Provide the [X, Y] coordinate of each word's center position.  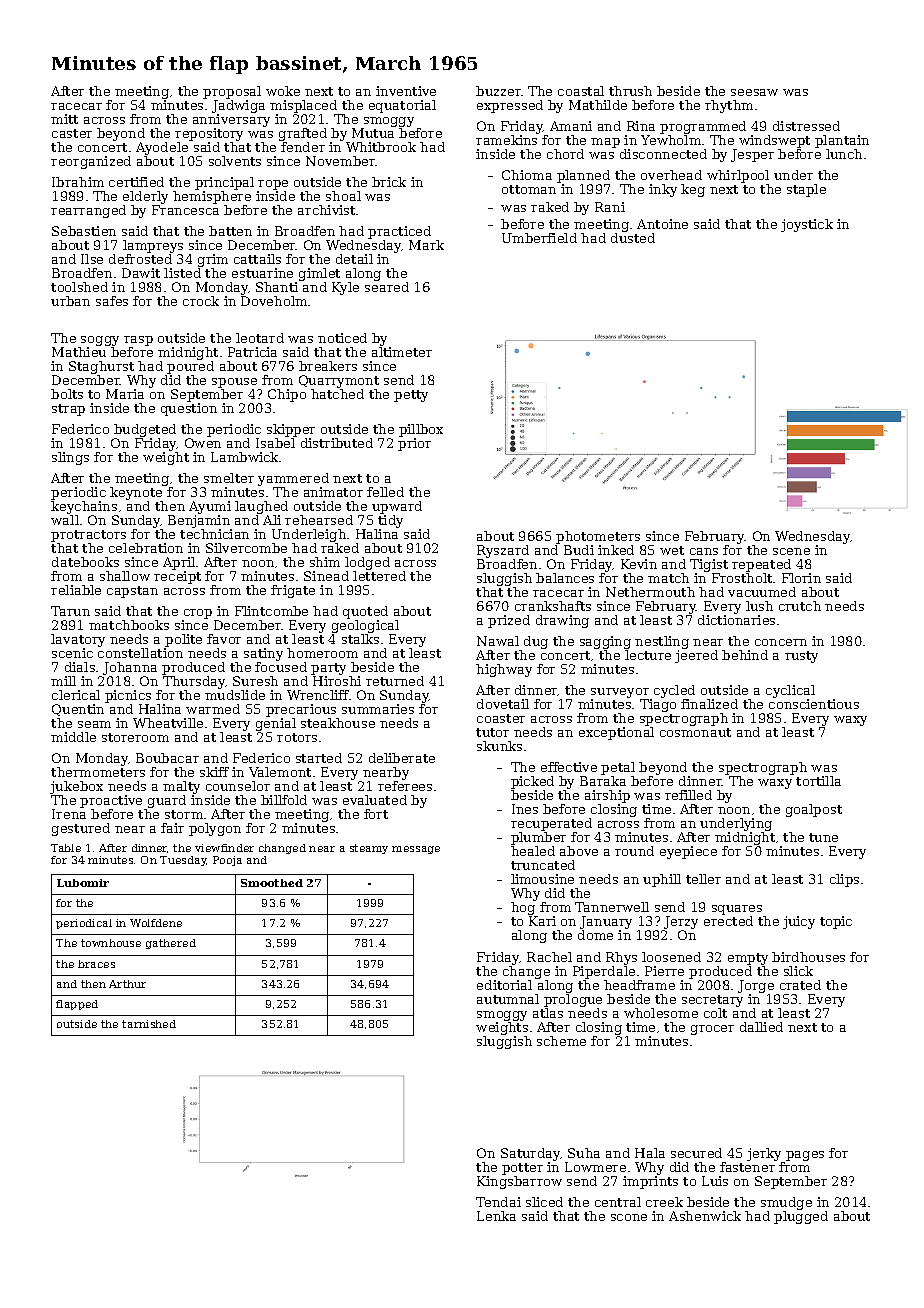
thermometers [98, 772]
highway [504, 670]
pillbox [421, 430]
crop [198, 614]
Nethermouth [650, 592]
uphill [662, 880]
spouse [234, 383]
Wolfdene [156, 923]
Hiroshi [337, 681]
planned [583, 176]
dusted [633, 238]
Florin [801, 578]
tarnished [149, 1024]
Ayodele [162, 148]
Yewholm [671, 140]
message [416, 850]
